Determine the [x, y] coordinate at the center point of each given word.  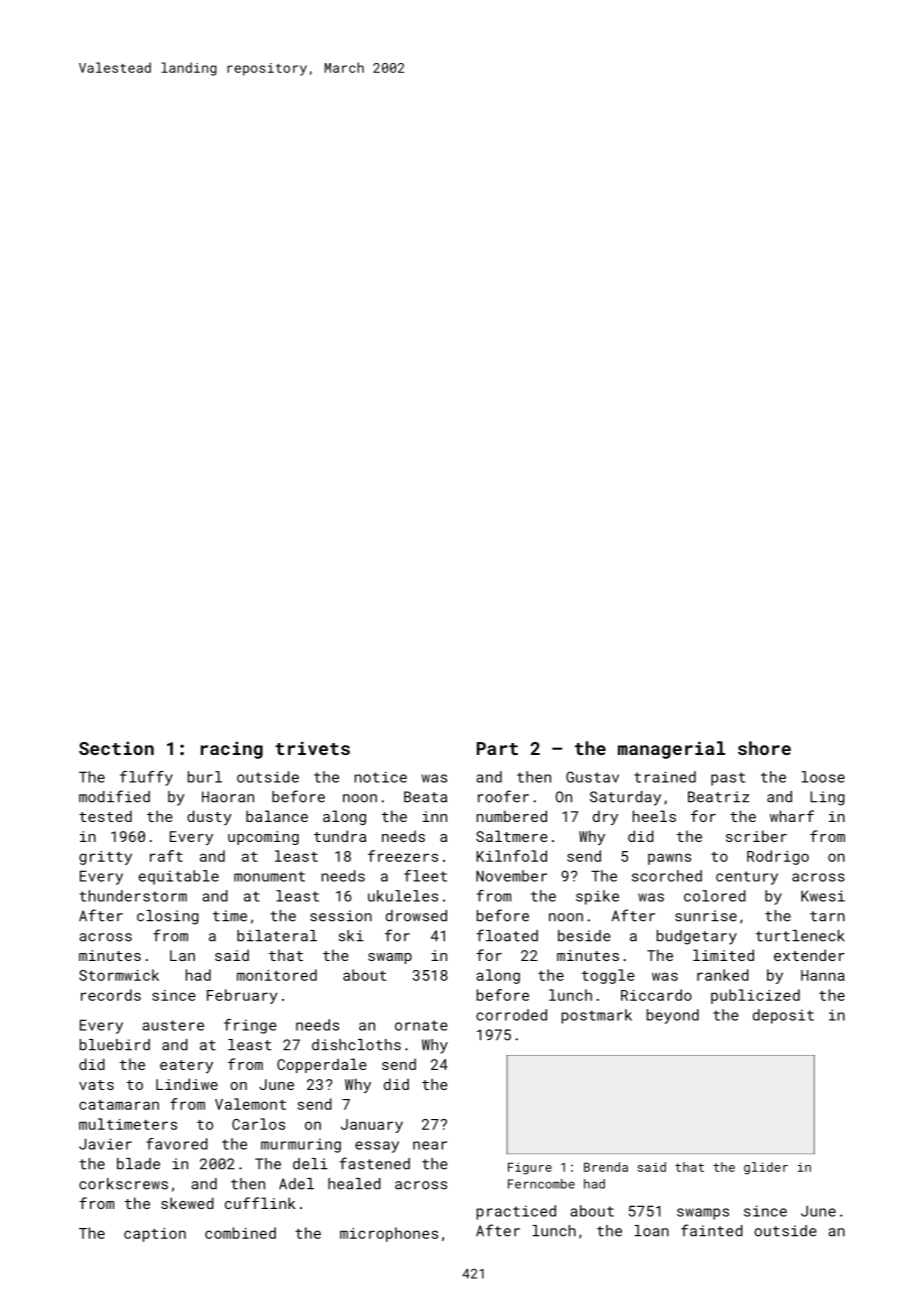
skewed [187, 1203]
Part [497, 748]
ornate [421, 1025]
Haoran [228, 797]
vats [96, 1085]
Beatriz [718, 797]
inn [435, 816]
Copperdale [322, 1065]
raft [166, 856]
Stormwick [119, 975]
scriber [756, 836]
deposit [783, 1016]
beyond [673, 1016]
